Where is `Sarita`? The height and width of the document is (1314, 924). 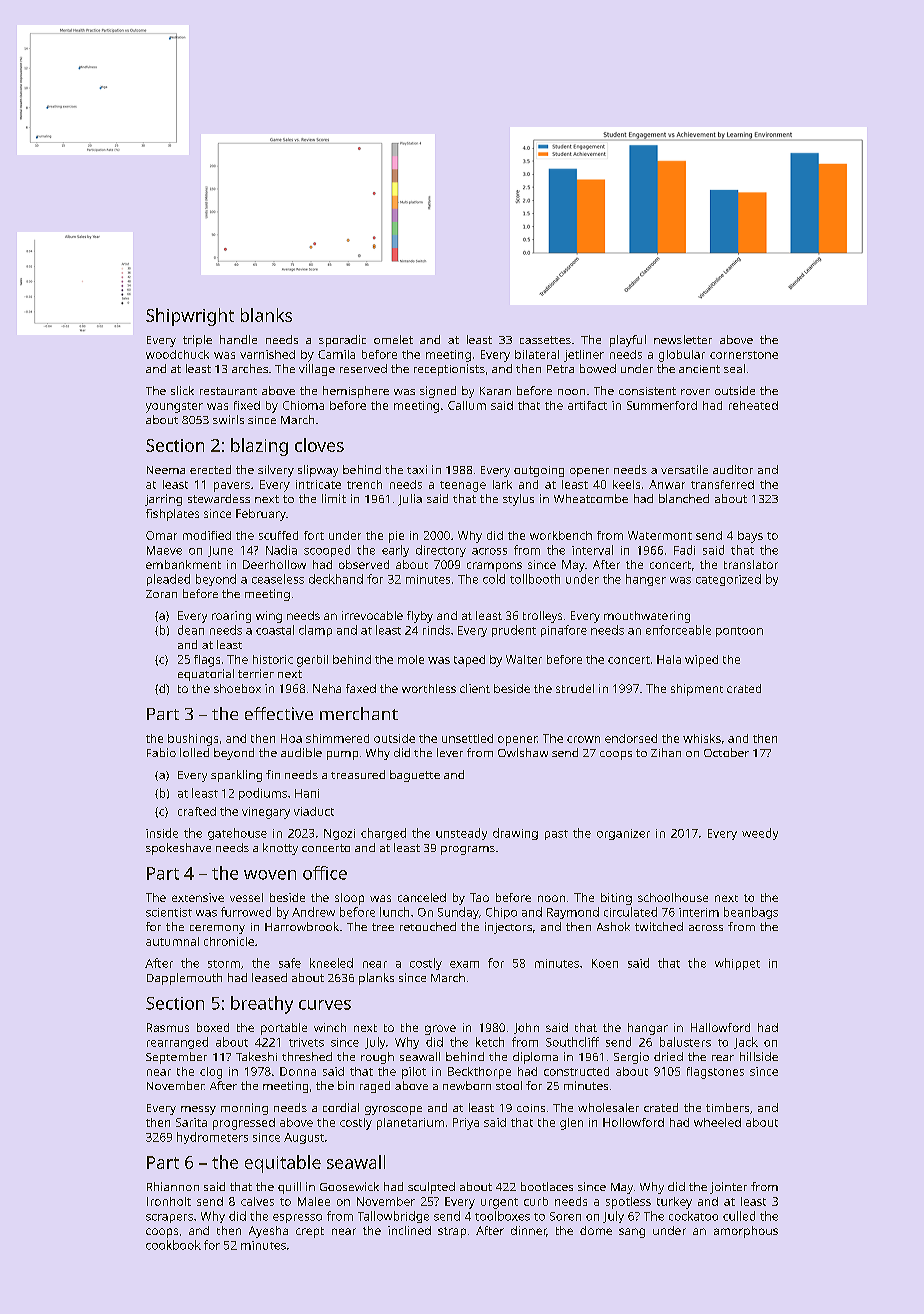
Sarita is located at coordinates (191, 1122).
